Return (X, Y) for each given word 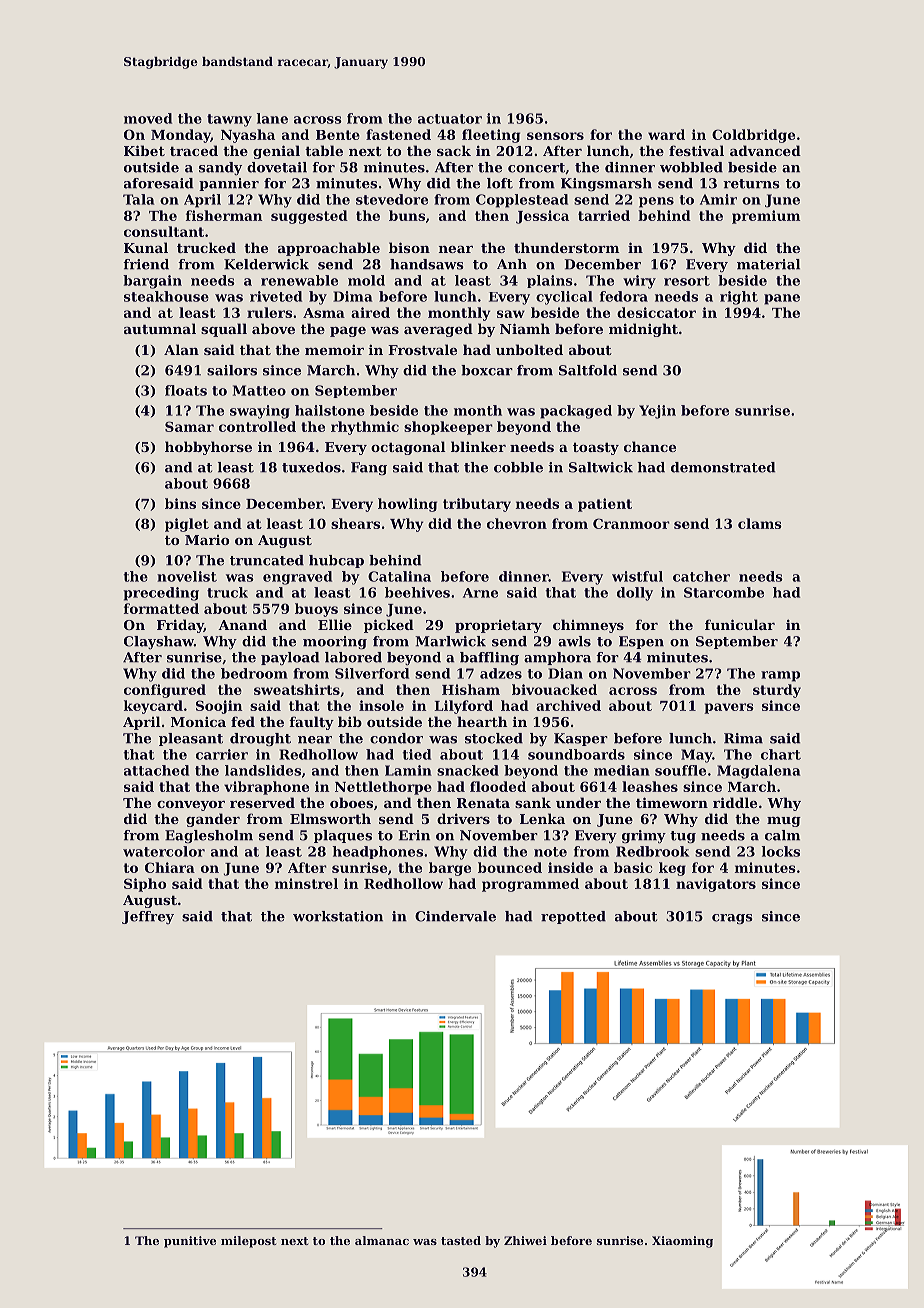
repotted (573, 917)
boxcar (487, 370)
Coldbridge (753, 136)
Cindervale (455, 916)
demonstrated (723, 467)
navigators (716, 885)
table (324, 150)
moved (148, 118)
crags (732, 919)
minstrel (306, 883)
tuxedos (311, 467)
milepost (248, 1242)
